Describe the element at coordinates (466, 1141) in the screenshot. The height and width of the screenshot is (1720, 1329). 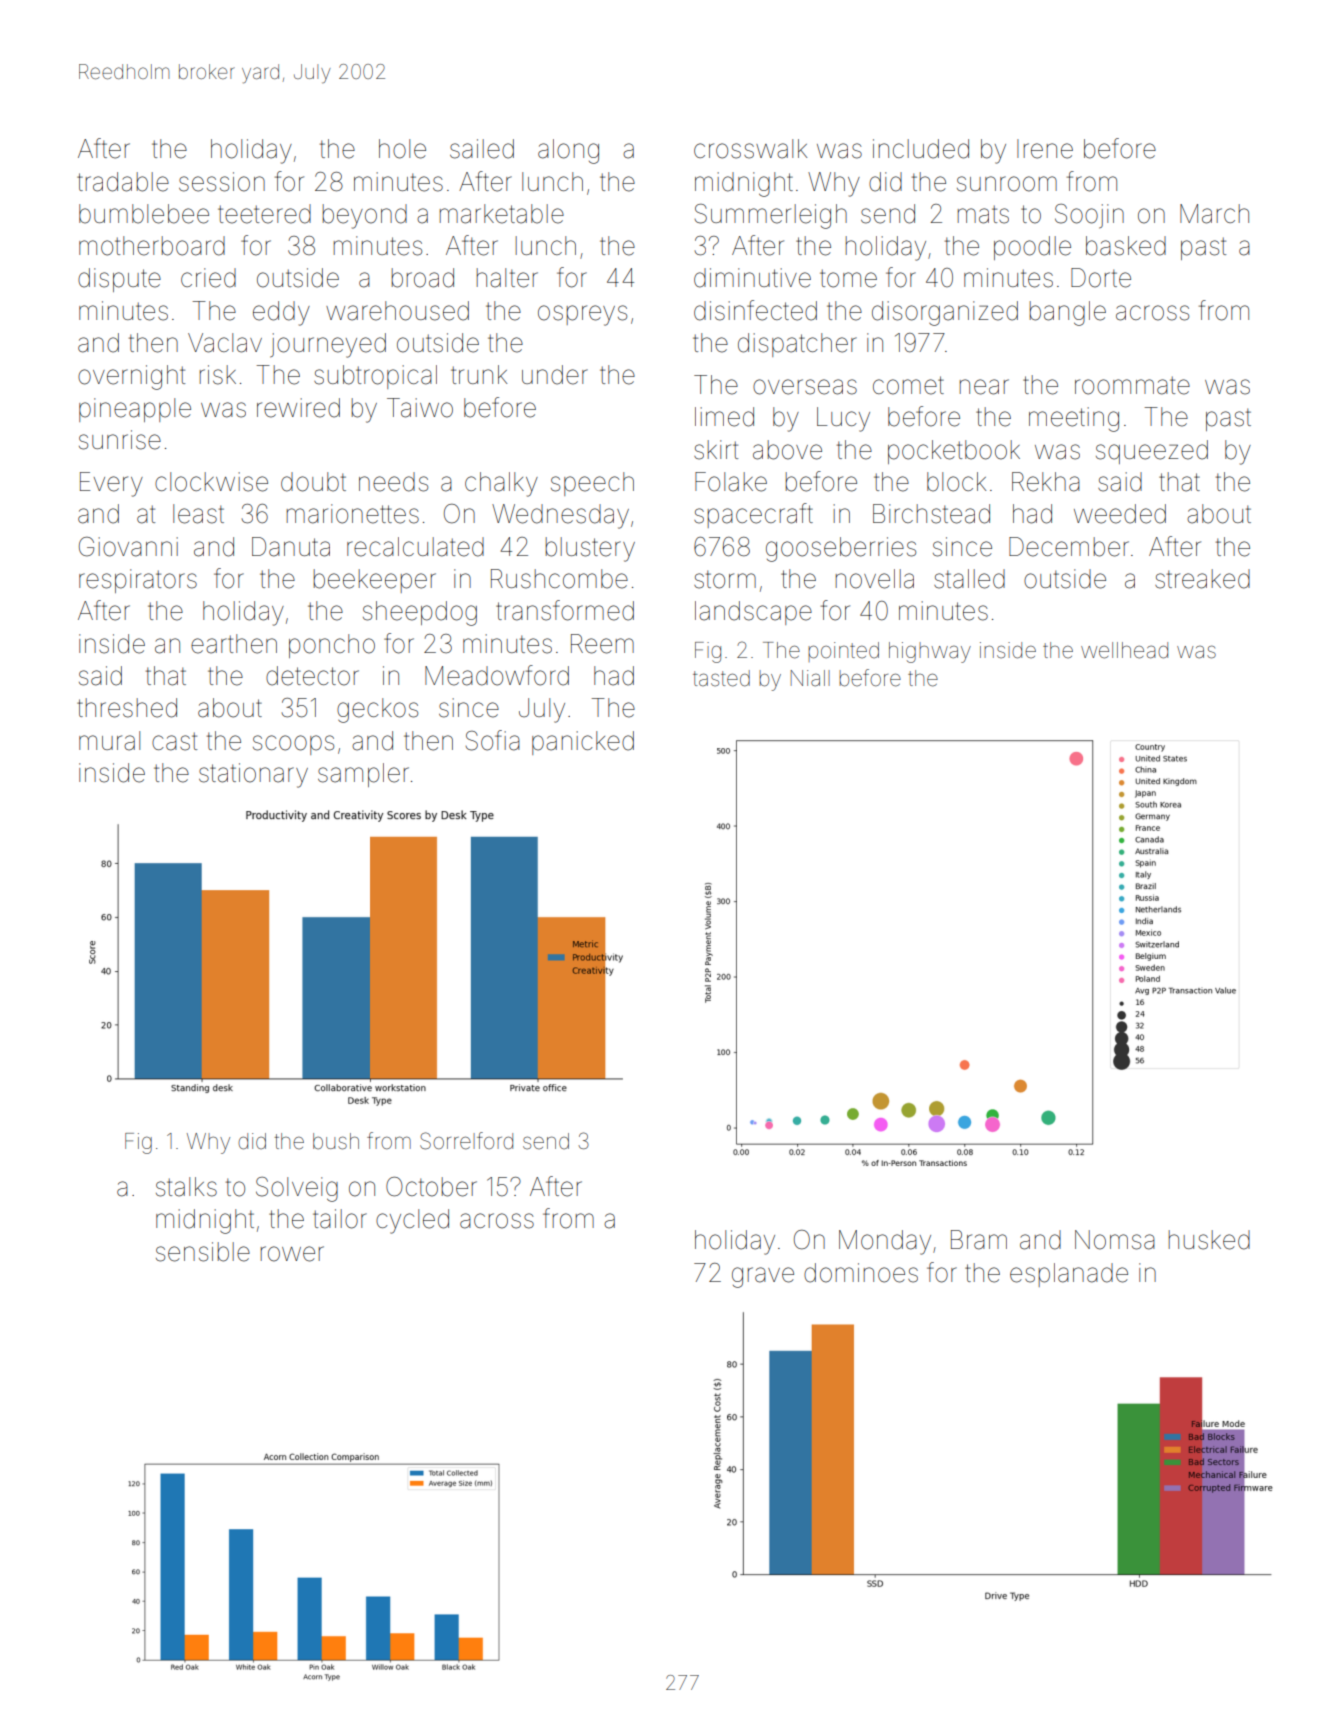
I see `Sorrelford` at that location.
